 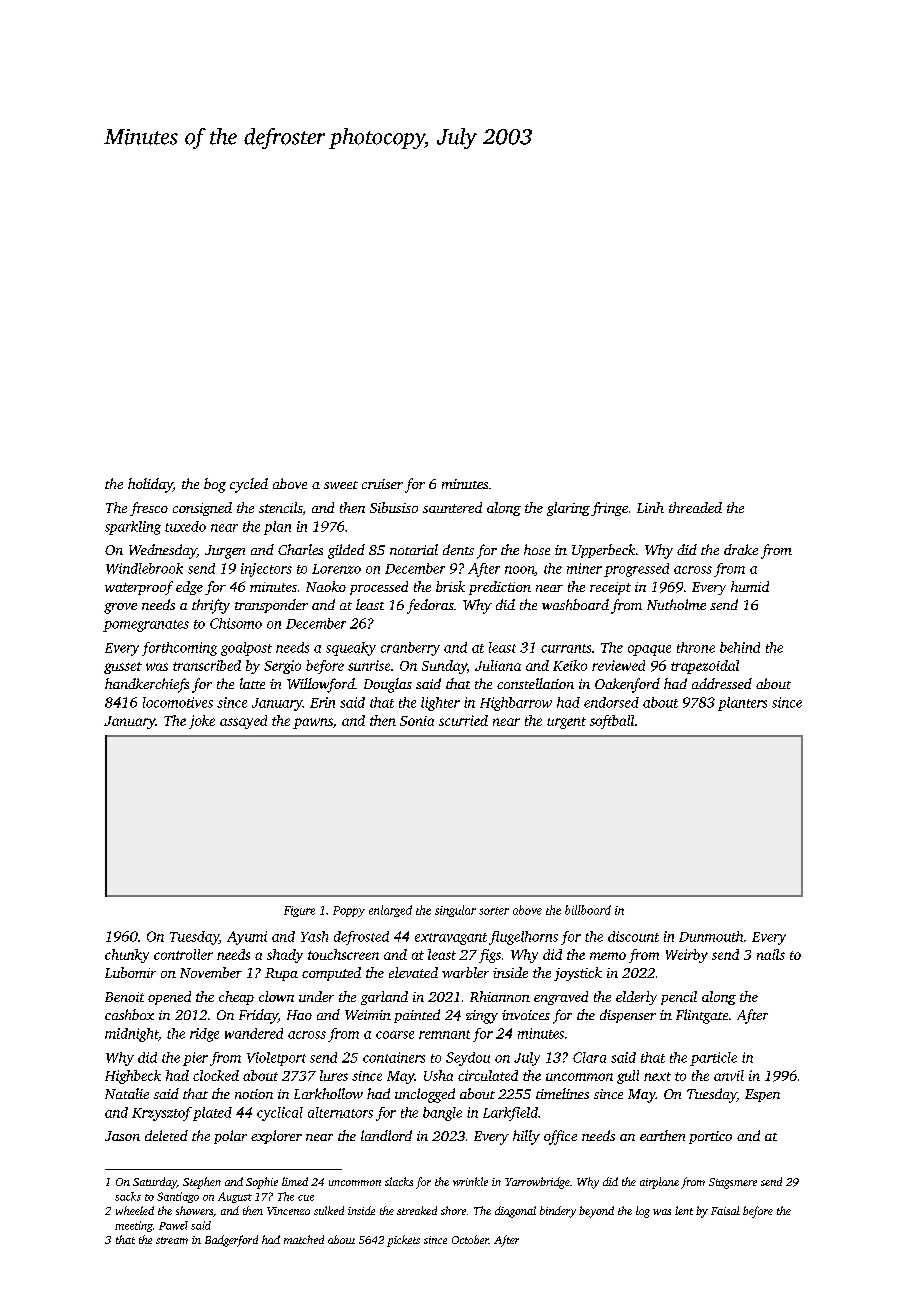 I want to click on Upperbeck, so click(x=603, y=551).
